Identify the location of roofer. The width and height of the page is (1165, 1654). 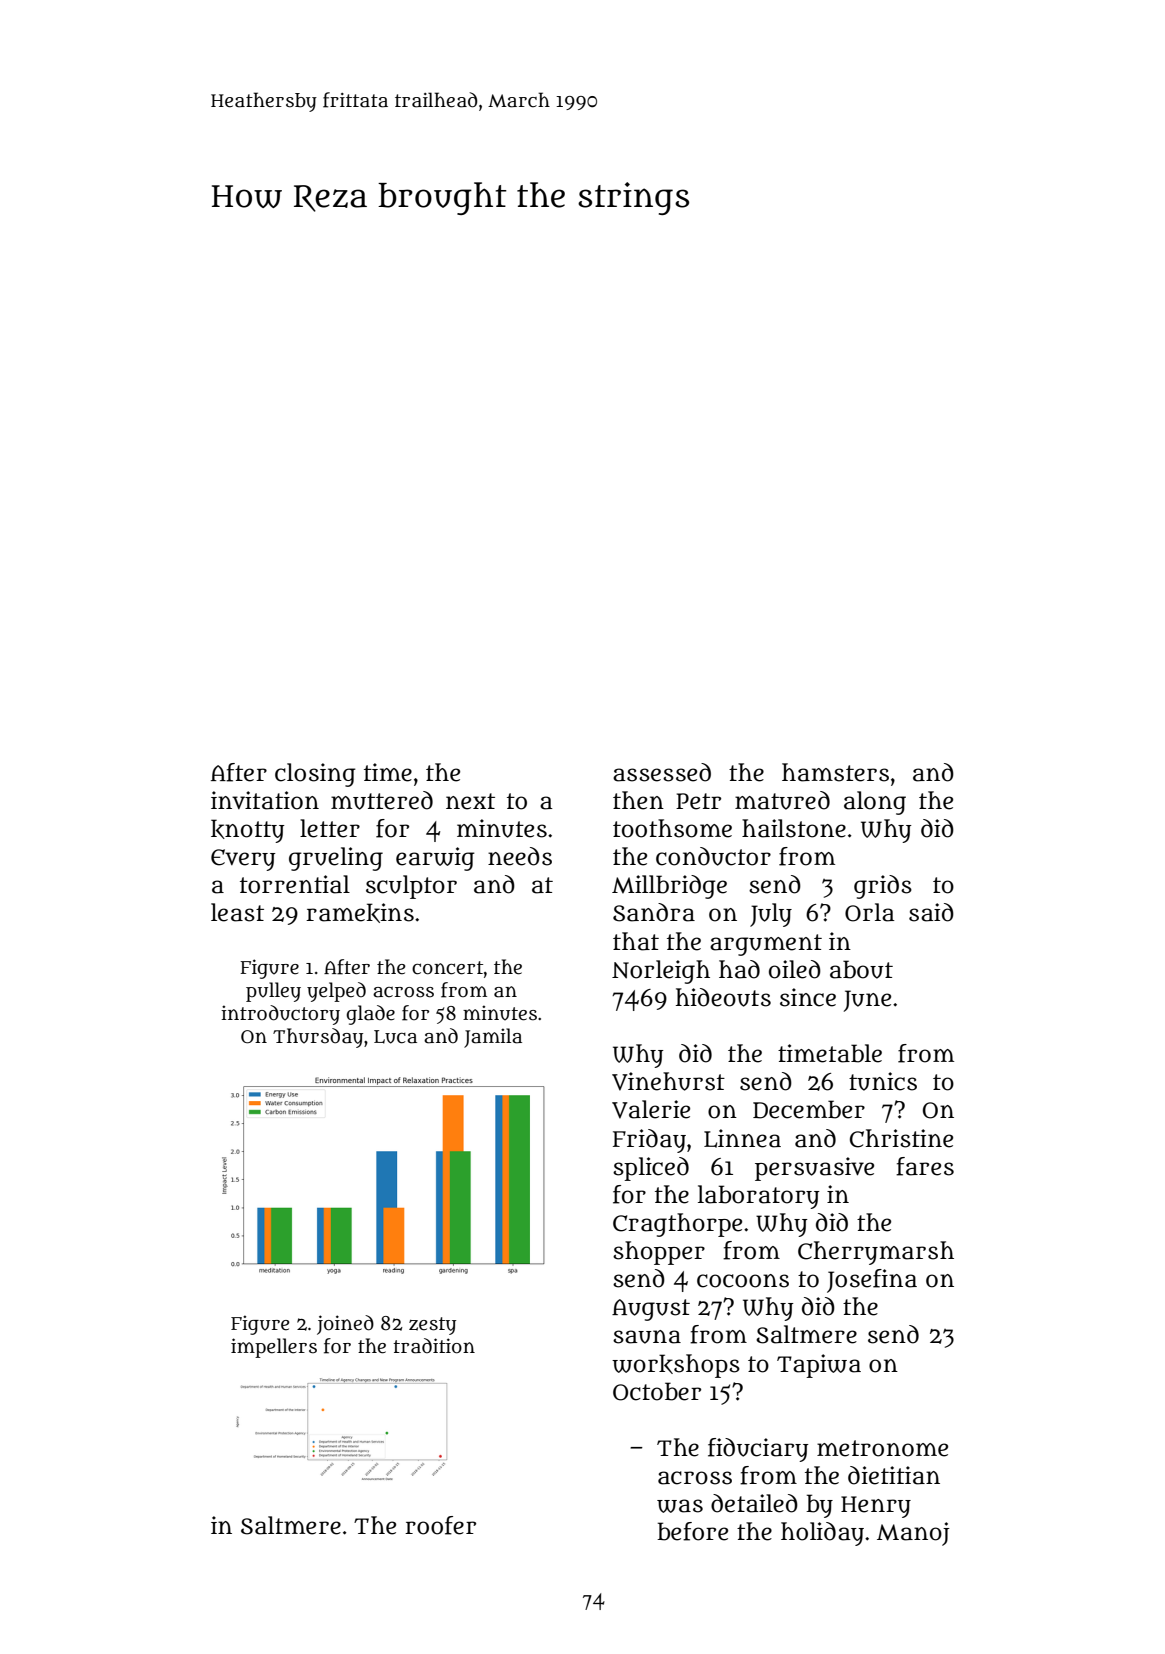
(440, 1525).
